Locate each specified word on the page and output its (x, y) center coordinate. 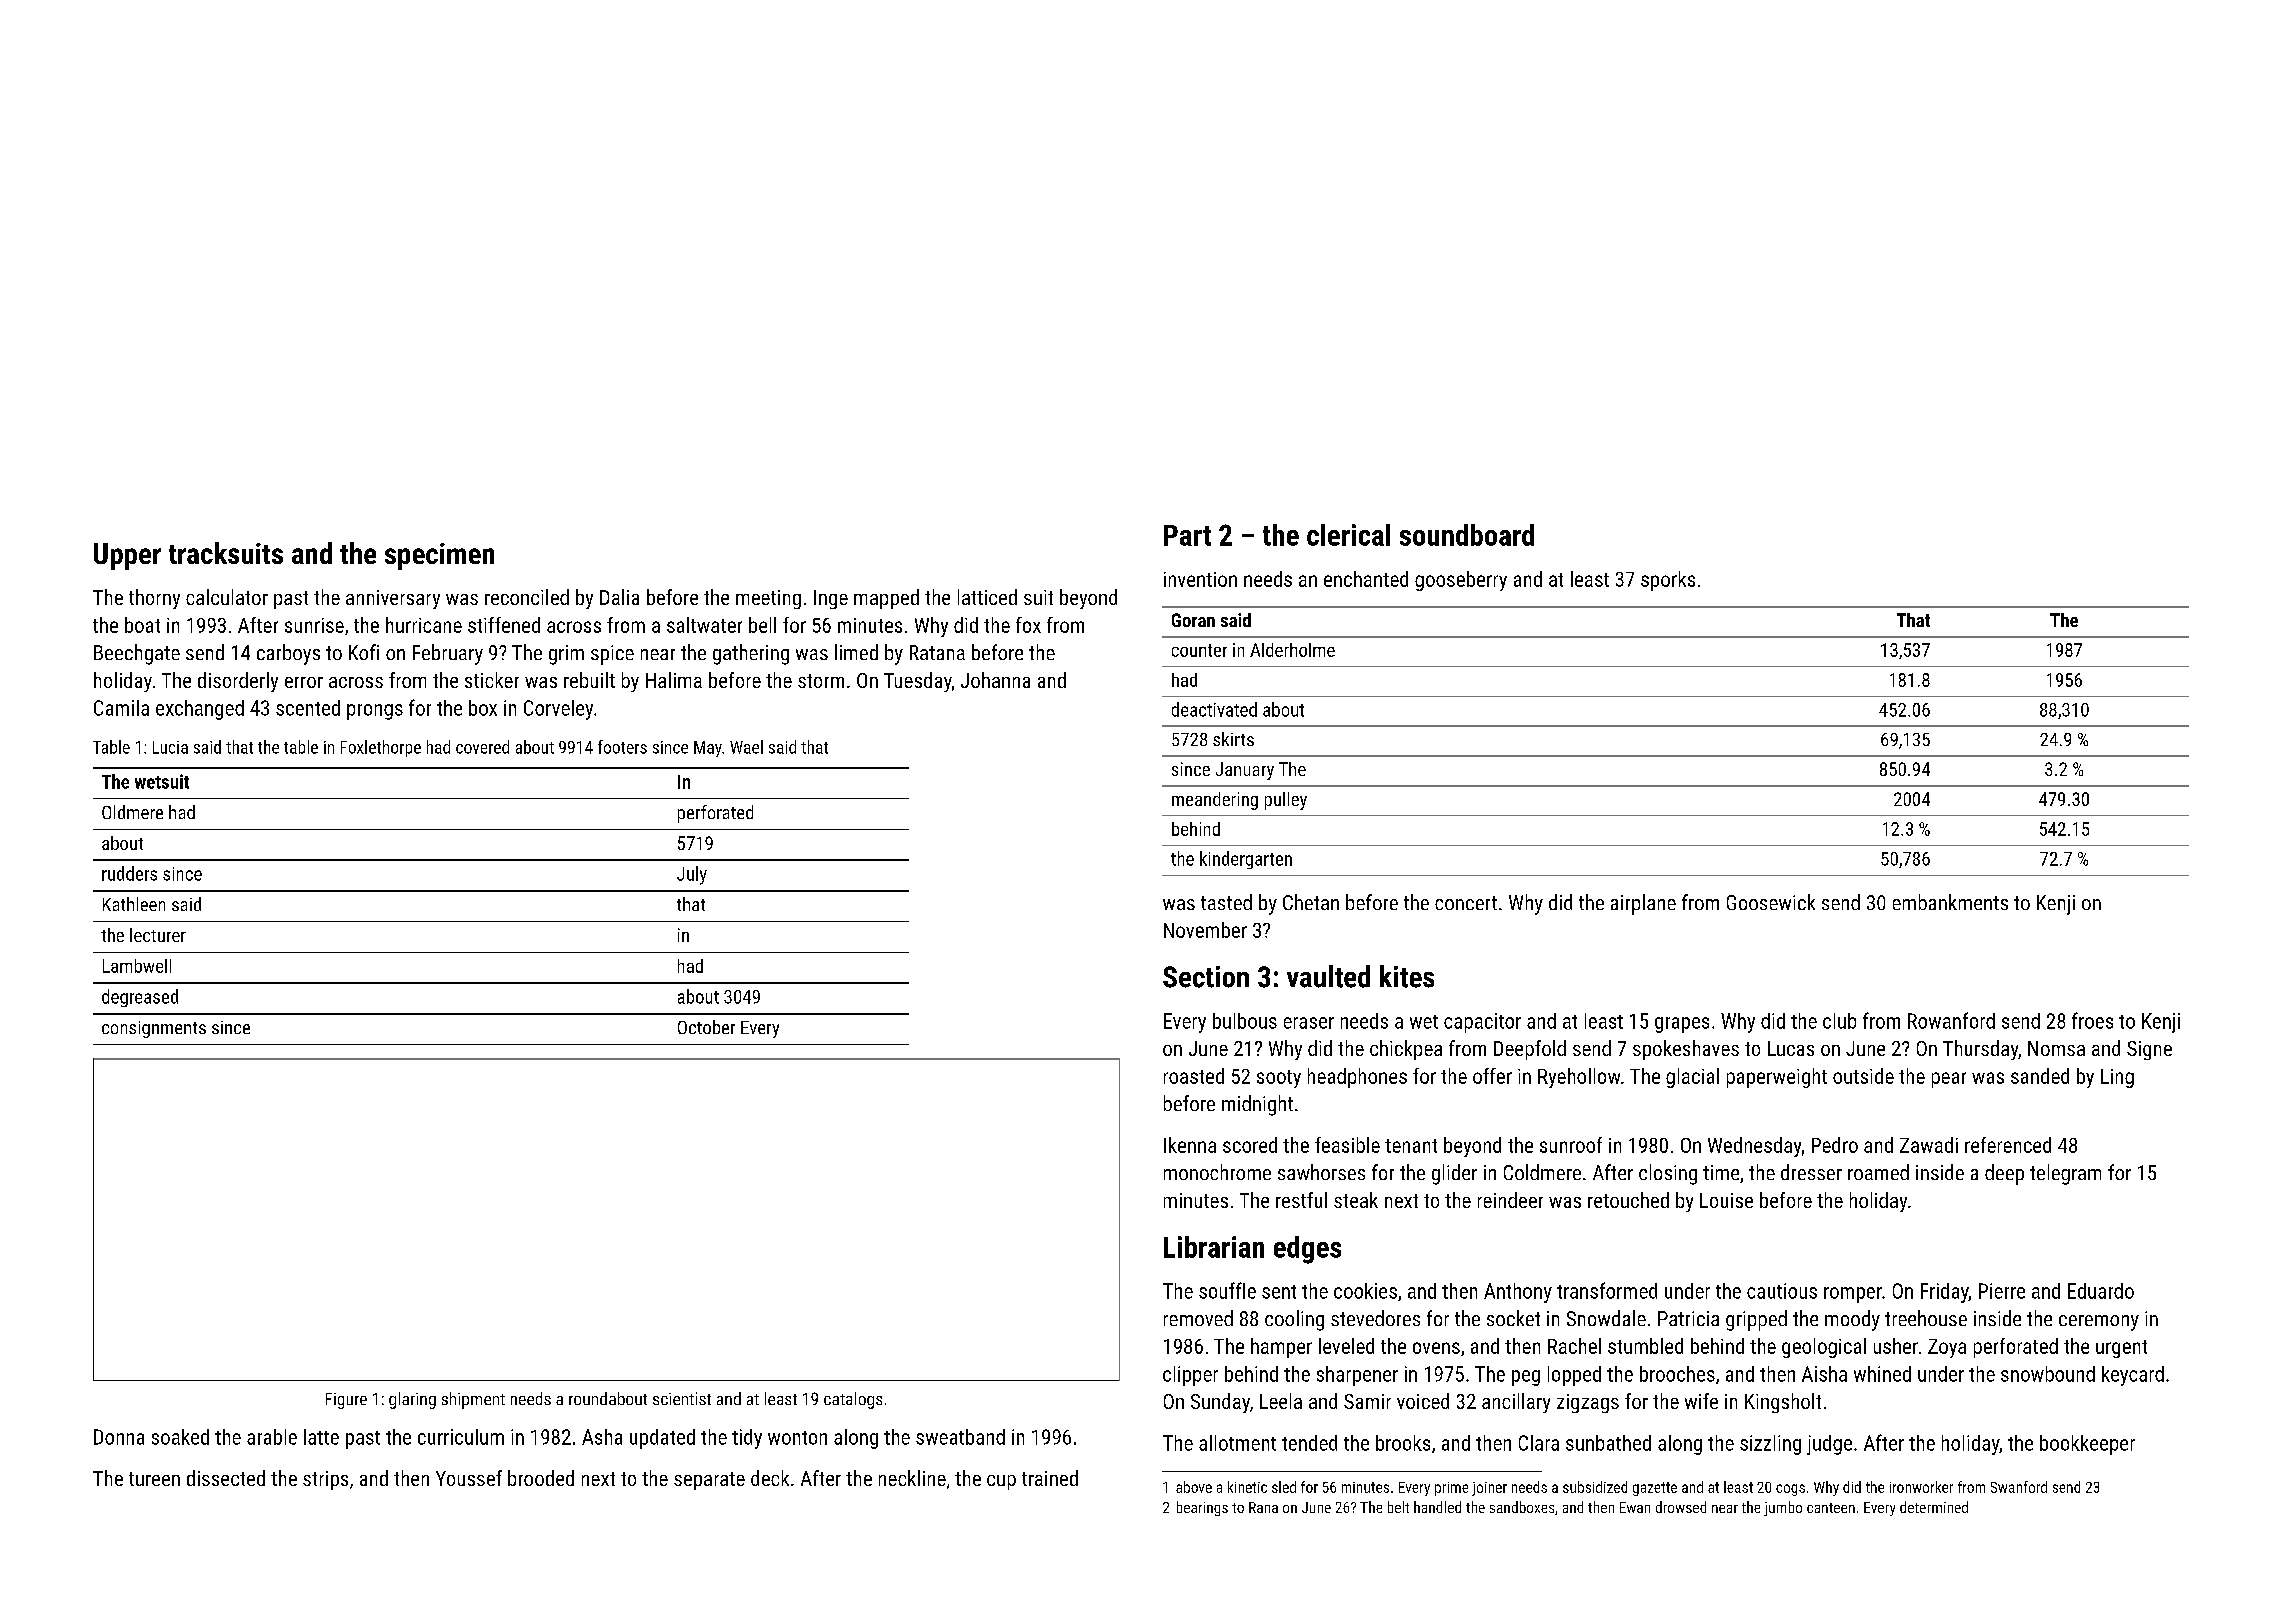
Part (1187, 535)
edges (1307, 1250)
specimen (439, 556)
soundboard (1467, 535)
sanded (2040, 1076)
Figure (346, 1401)
